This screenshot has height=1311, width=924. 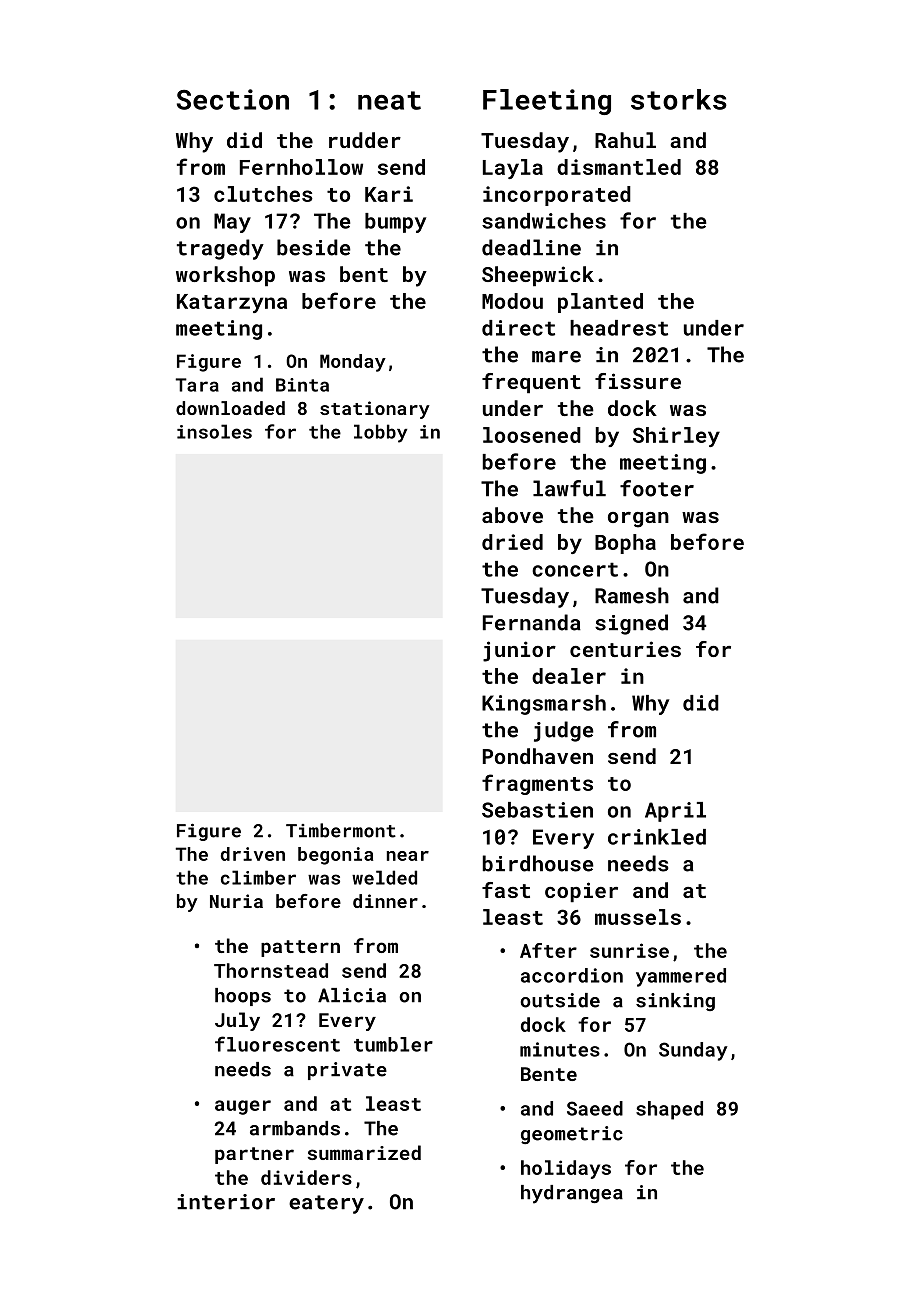 What do you see at coordinates (657, 488) in the screenshot?
I see `footer` at bounding box center [657, 488].
